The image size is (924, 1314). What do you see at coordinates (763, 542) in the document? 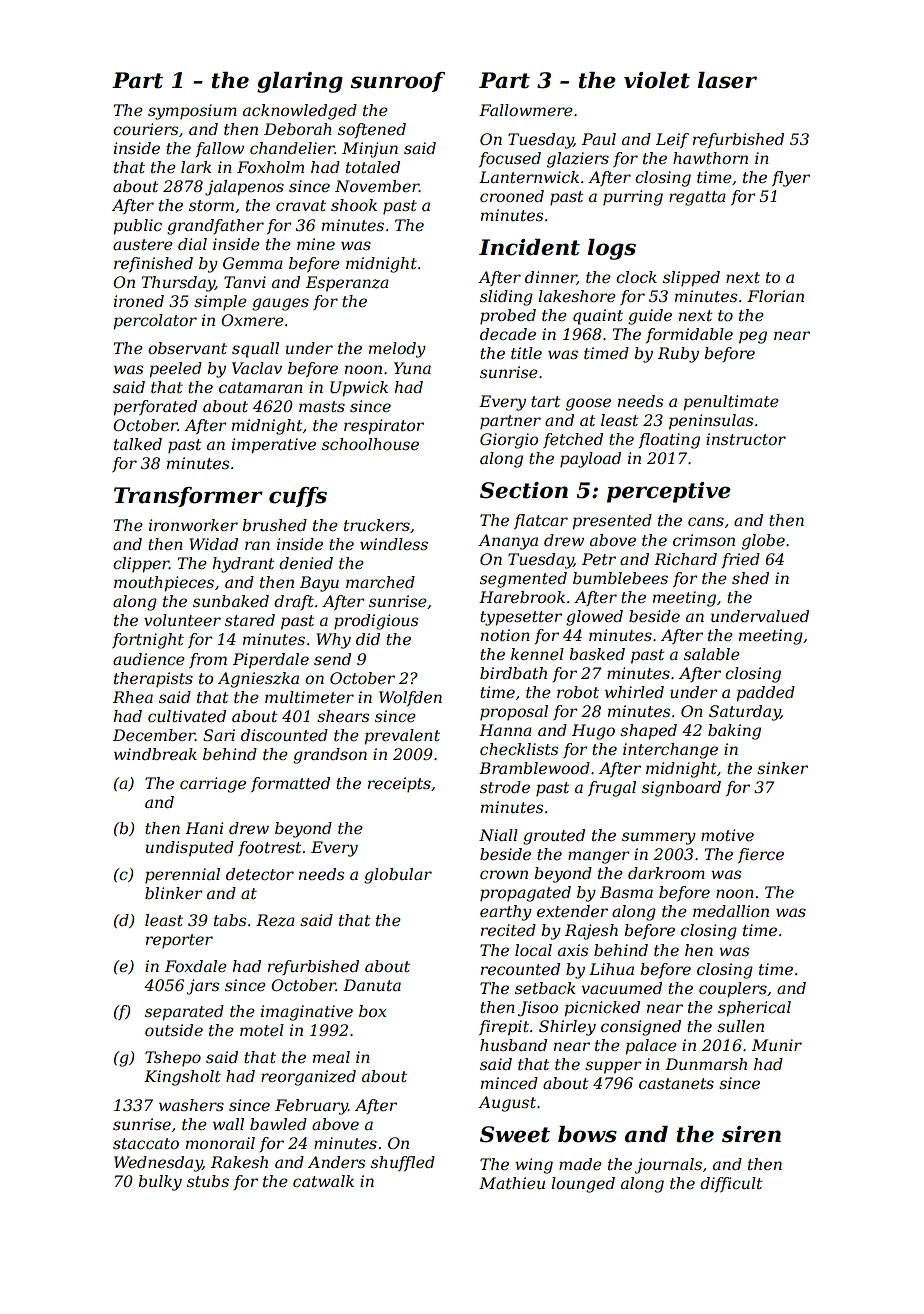
I see `globe` at bounding box center [763, 542].
